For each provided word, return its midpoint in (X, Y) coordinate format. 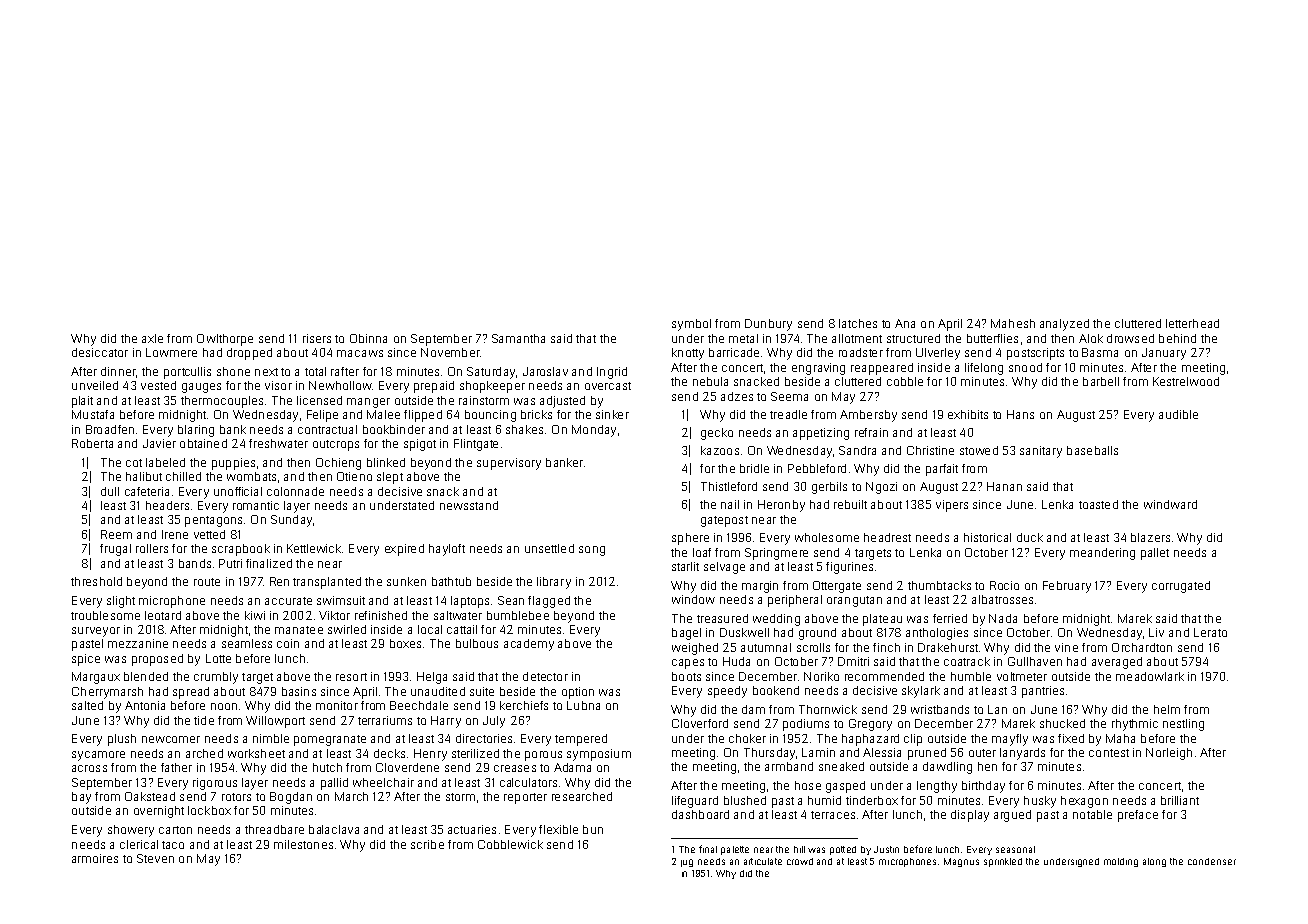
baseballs (1092, 450)
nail (730, 504)
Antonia (145, 705)
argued (1012, 816)
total (315, 371)
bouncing (490, 416)
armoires (95, 858)
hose (808, 785)
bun (593, 829)
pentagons (213, 521)
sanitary (1041, 452)
